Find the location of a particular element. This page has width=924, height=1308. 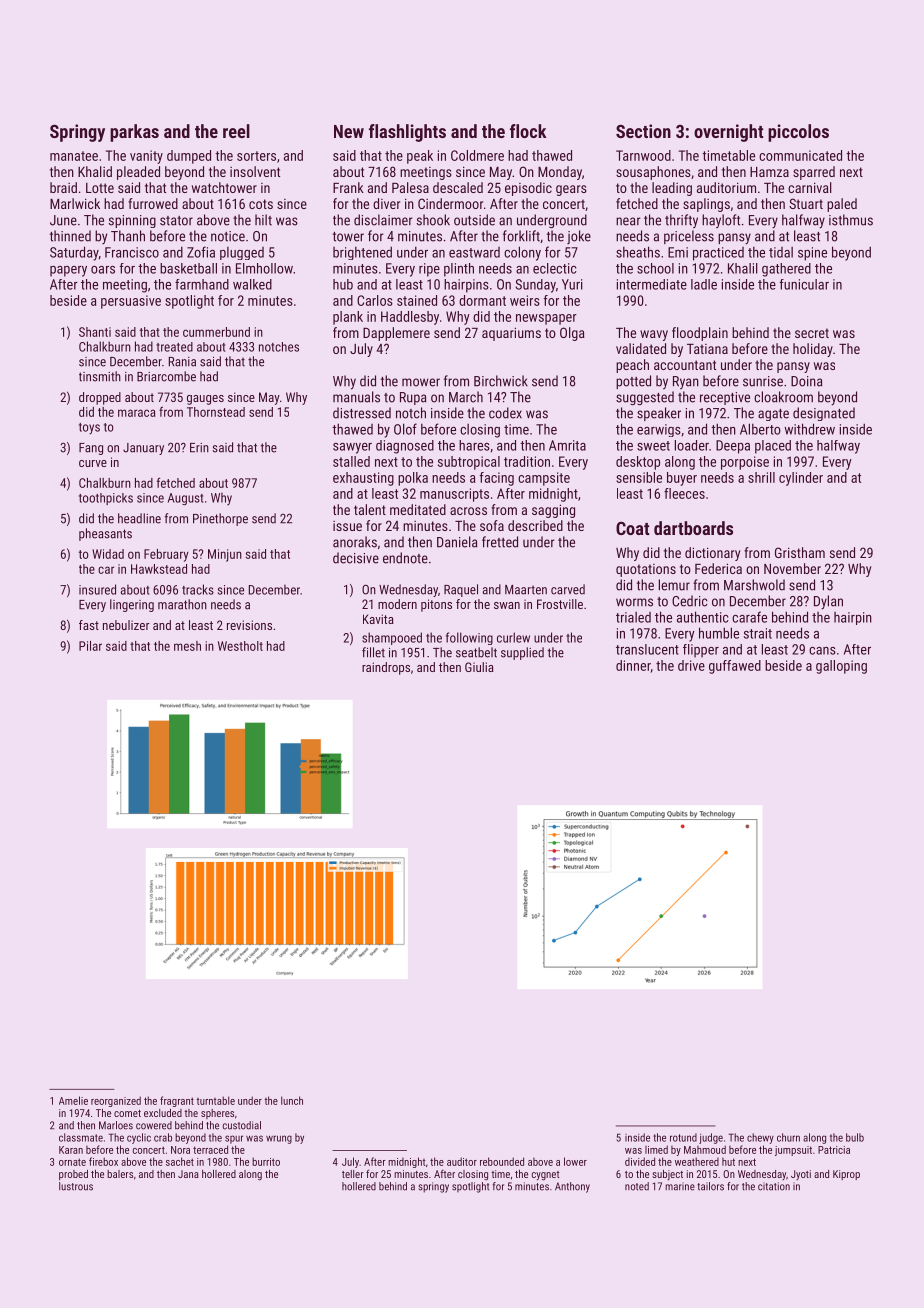

toothpicks is located at coordinates (106, 499).
